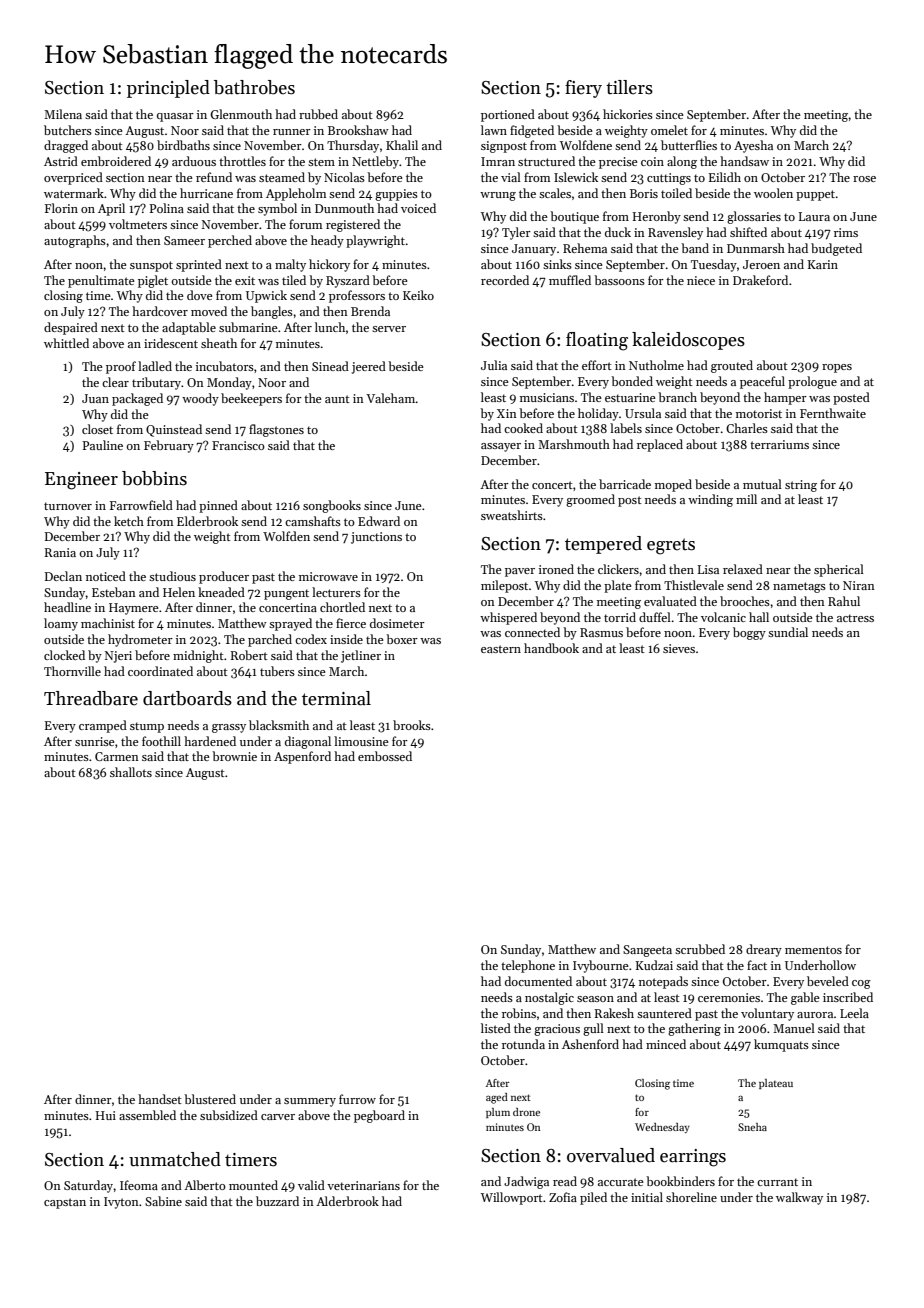 This image has height=1308, width=924. I want to click on Heronby, so click(657, 217).
